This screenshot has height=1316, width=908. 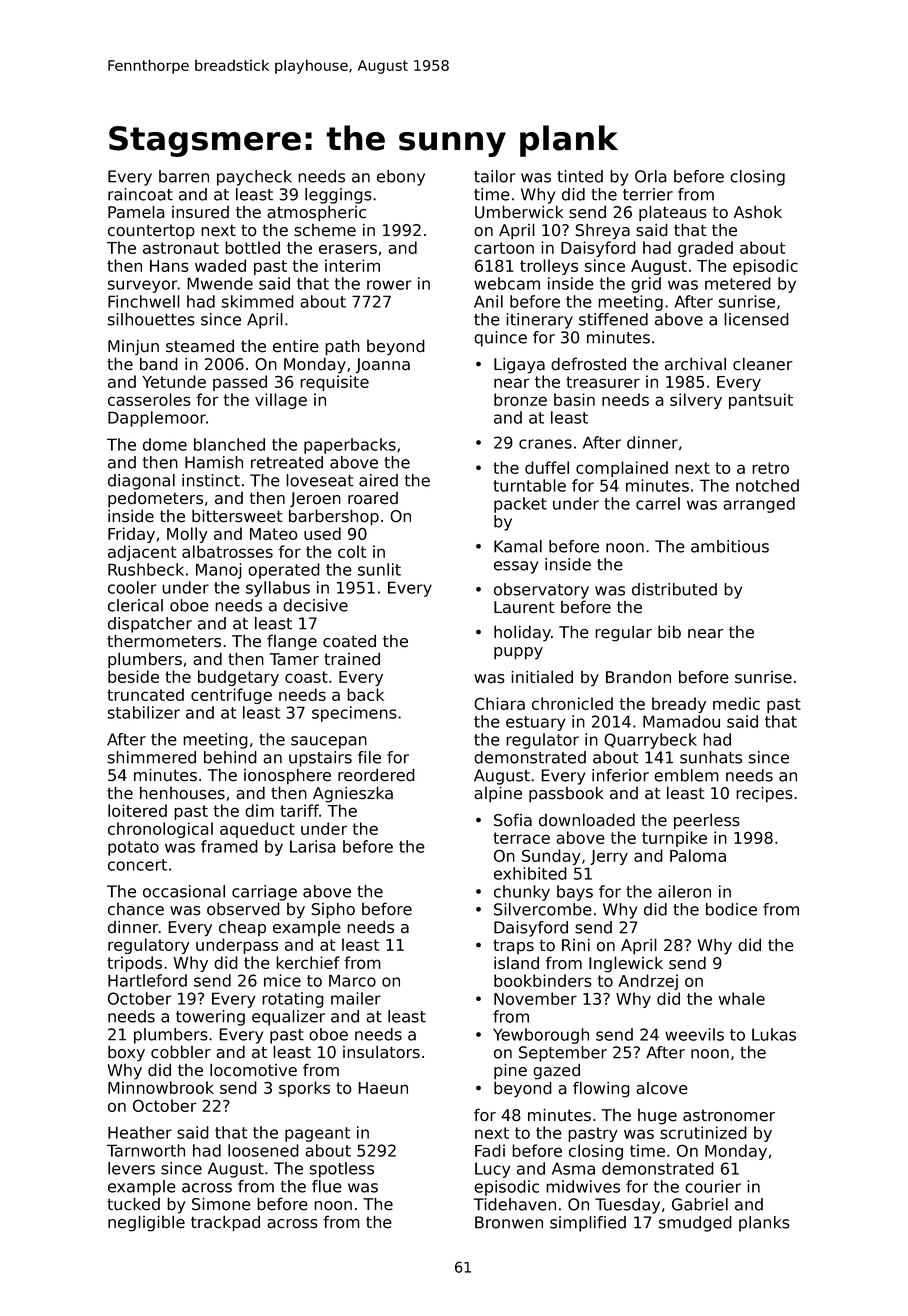 What do you see at coordinates (333, 910) in the screenshot?
I see `Sipho` at bounding box center [333, 910].
